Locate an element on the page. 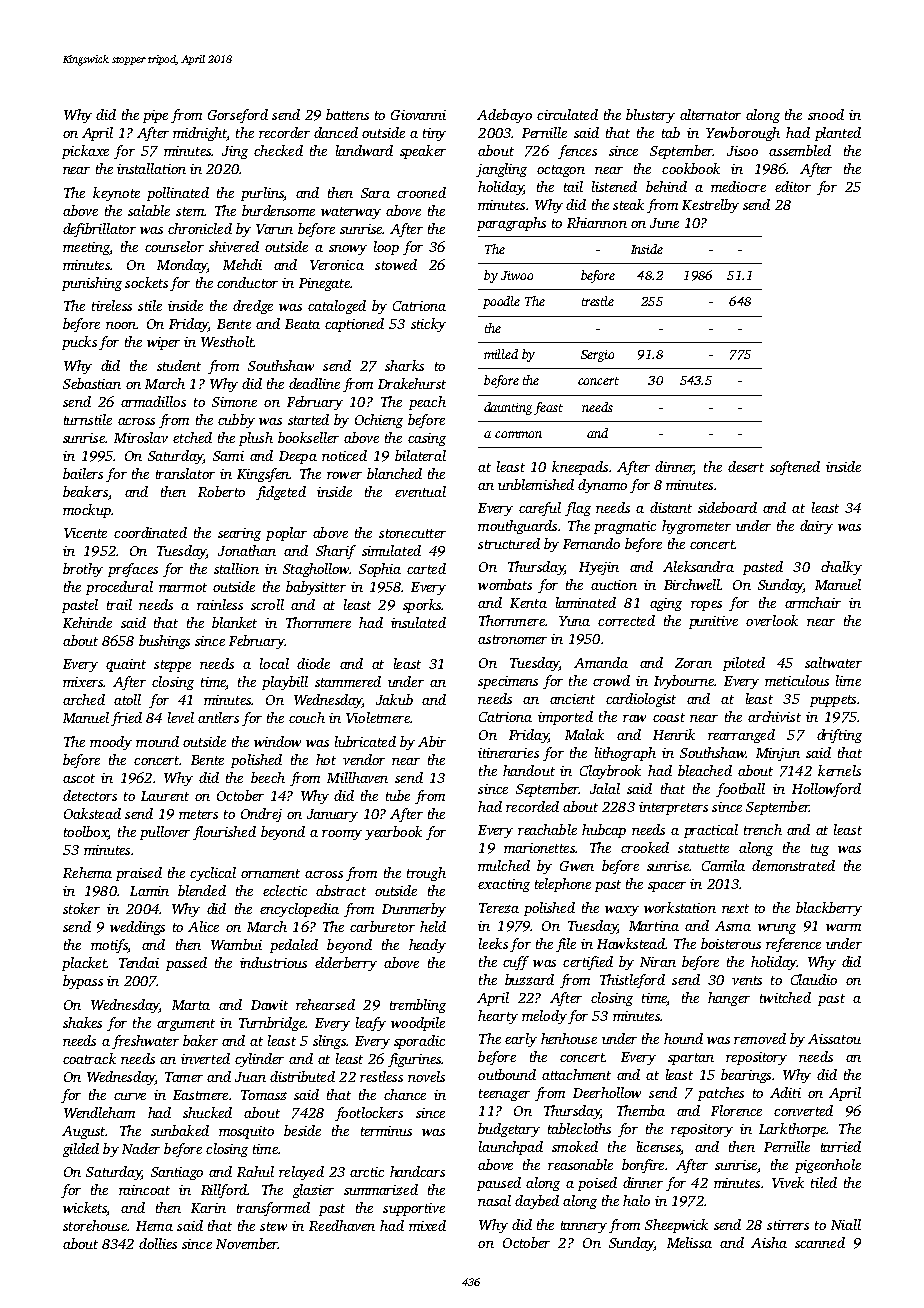 The image size is (924, 1308). snood is located at coordinates (826, 114).
